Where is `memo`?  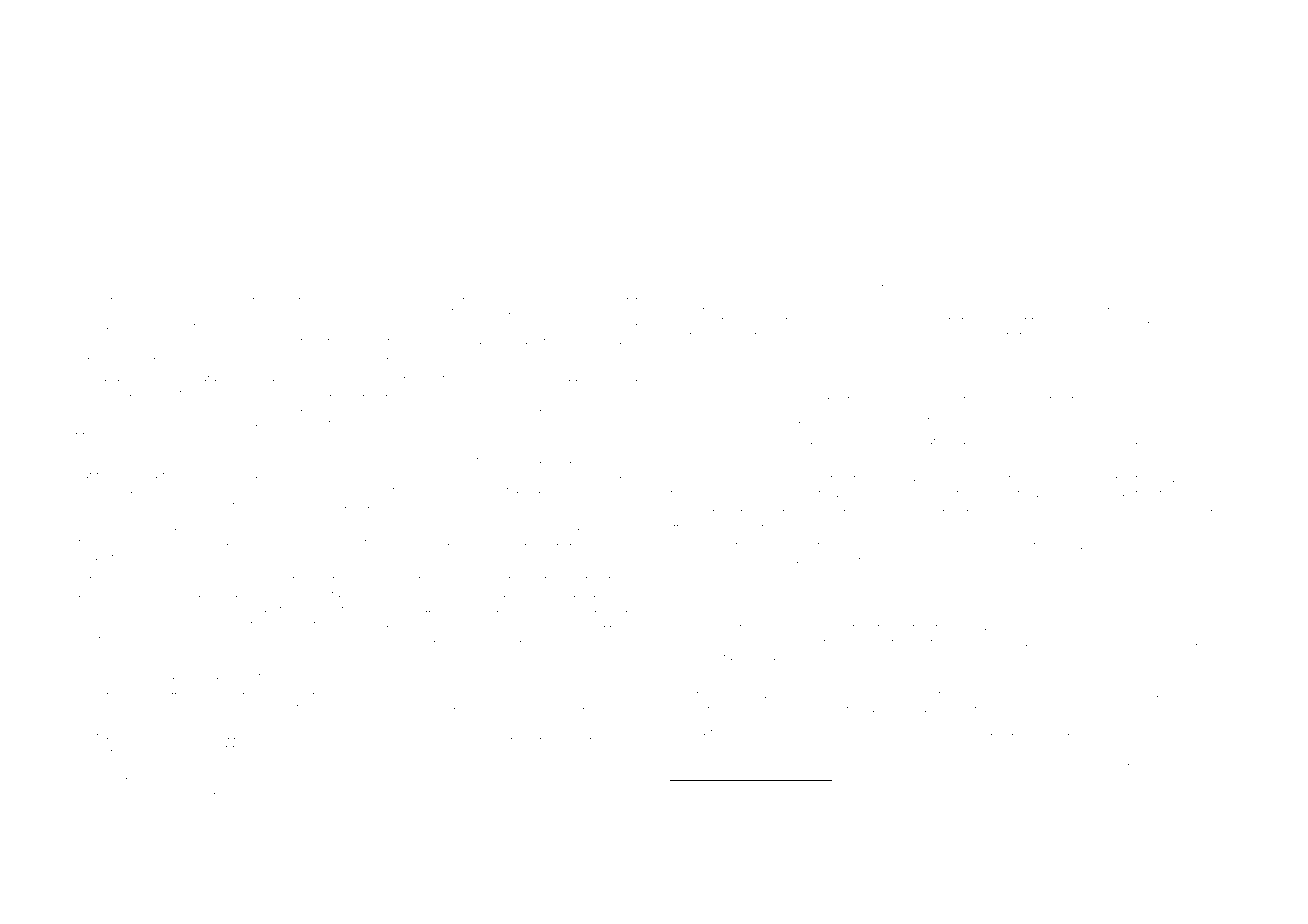 memo is located at coordinates (163, 460).
